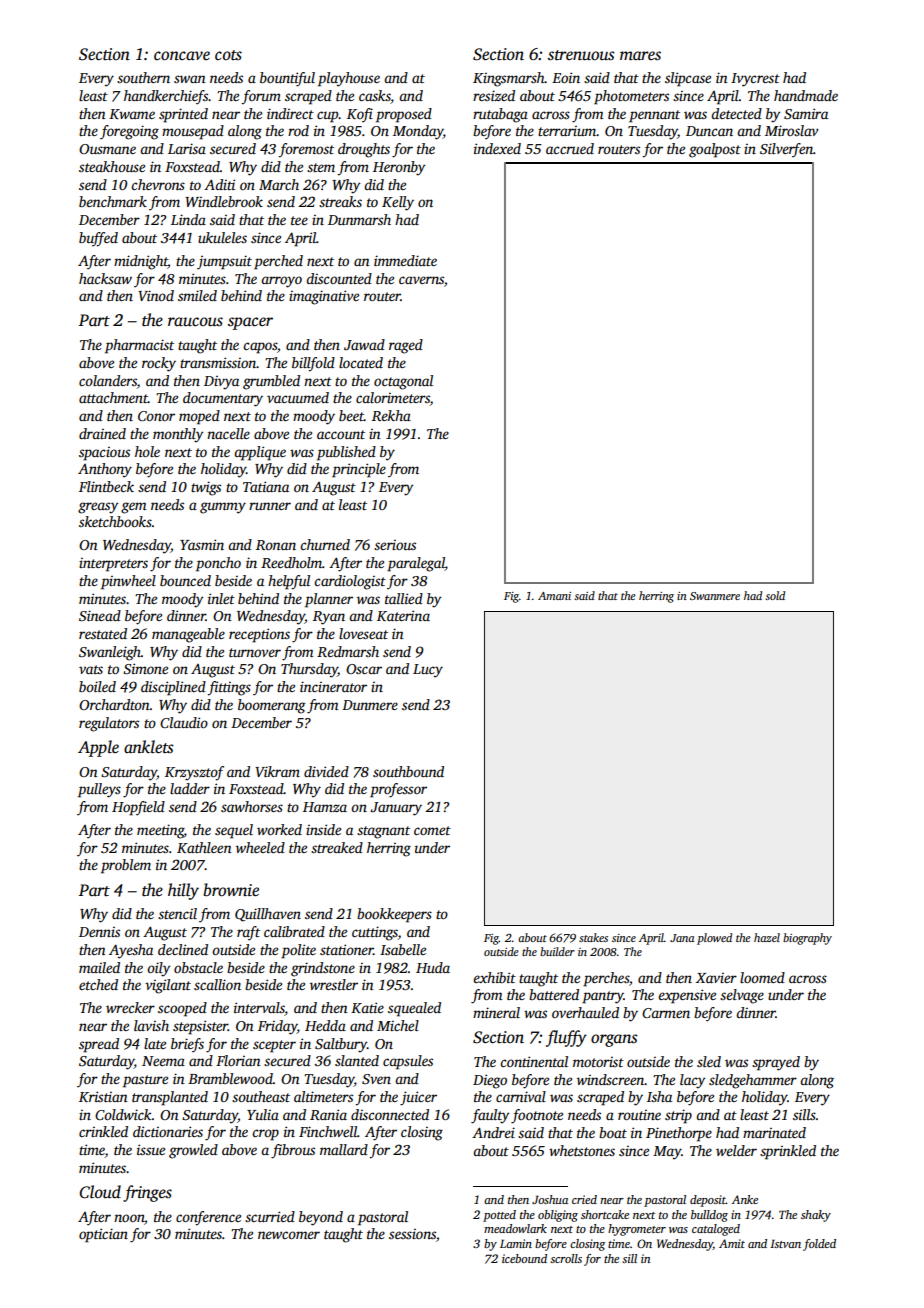 This document has height=1308, width=924. I want to click on plowed, so click(714, 939).
